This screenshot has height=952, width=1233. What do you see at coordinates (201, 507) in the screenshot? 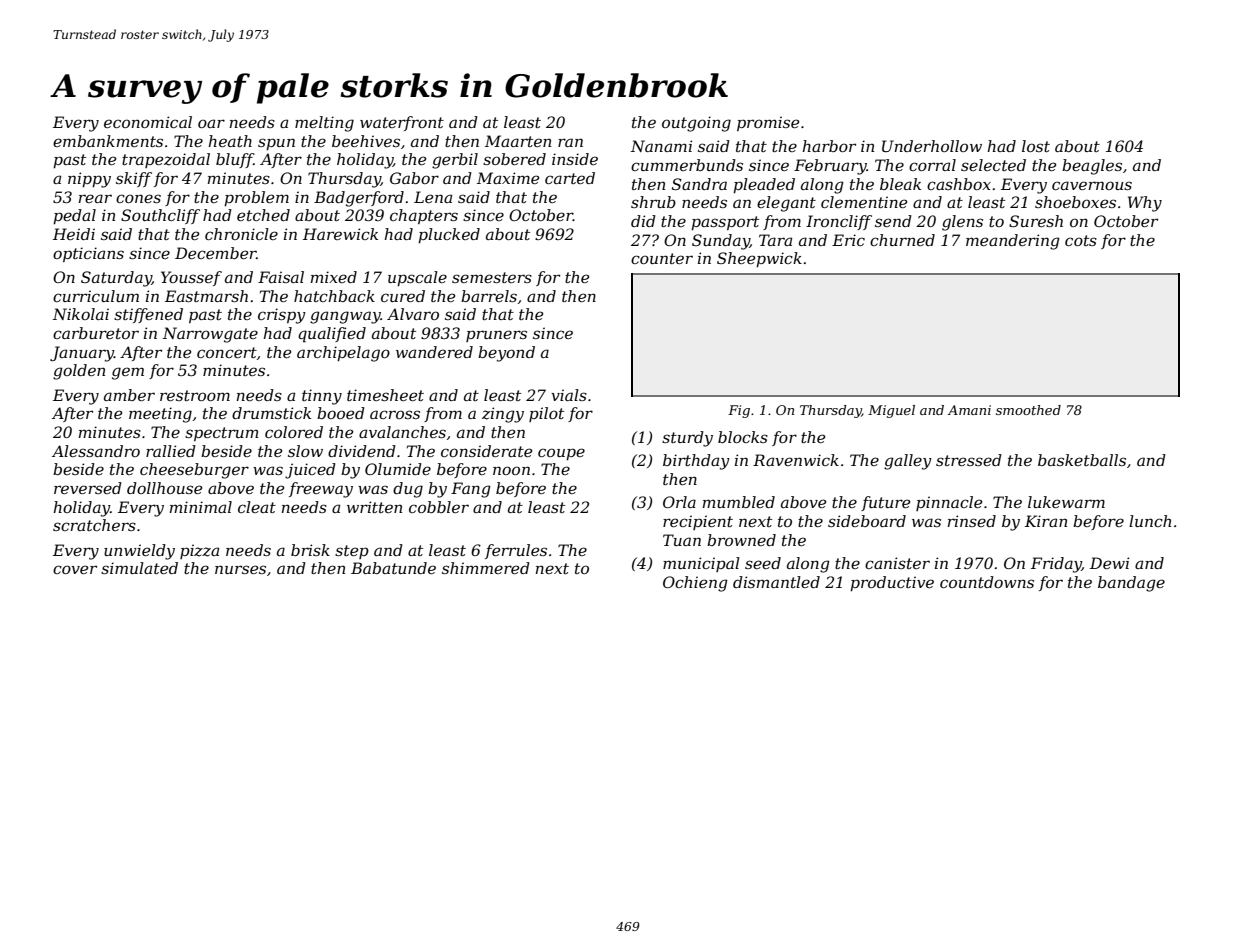
I see `minimal` at bounding box center [201, 507].
